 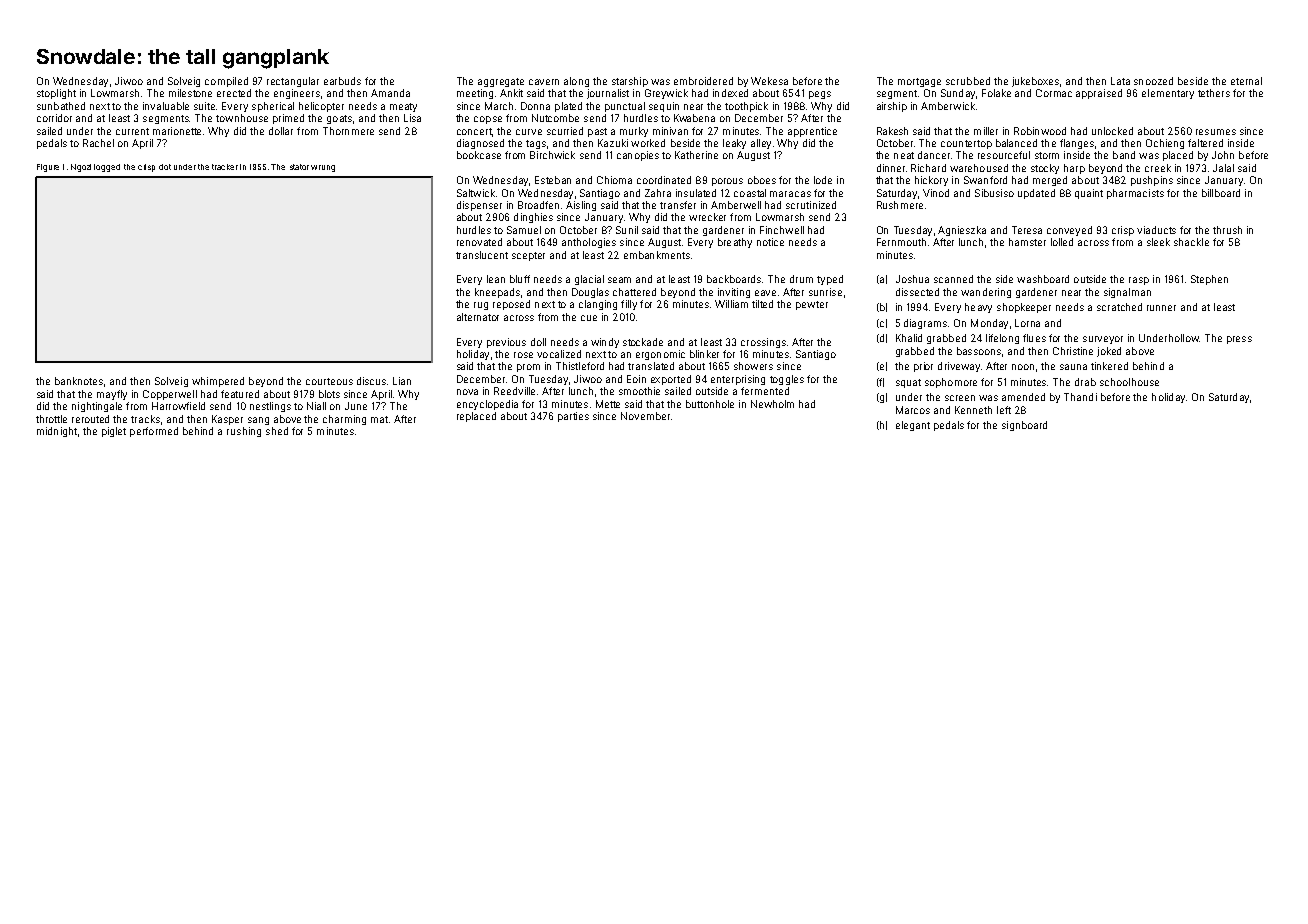 I want to click on compiled, so click(x=226, y=82).
